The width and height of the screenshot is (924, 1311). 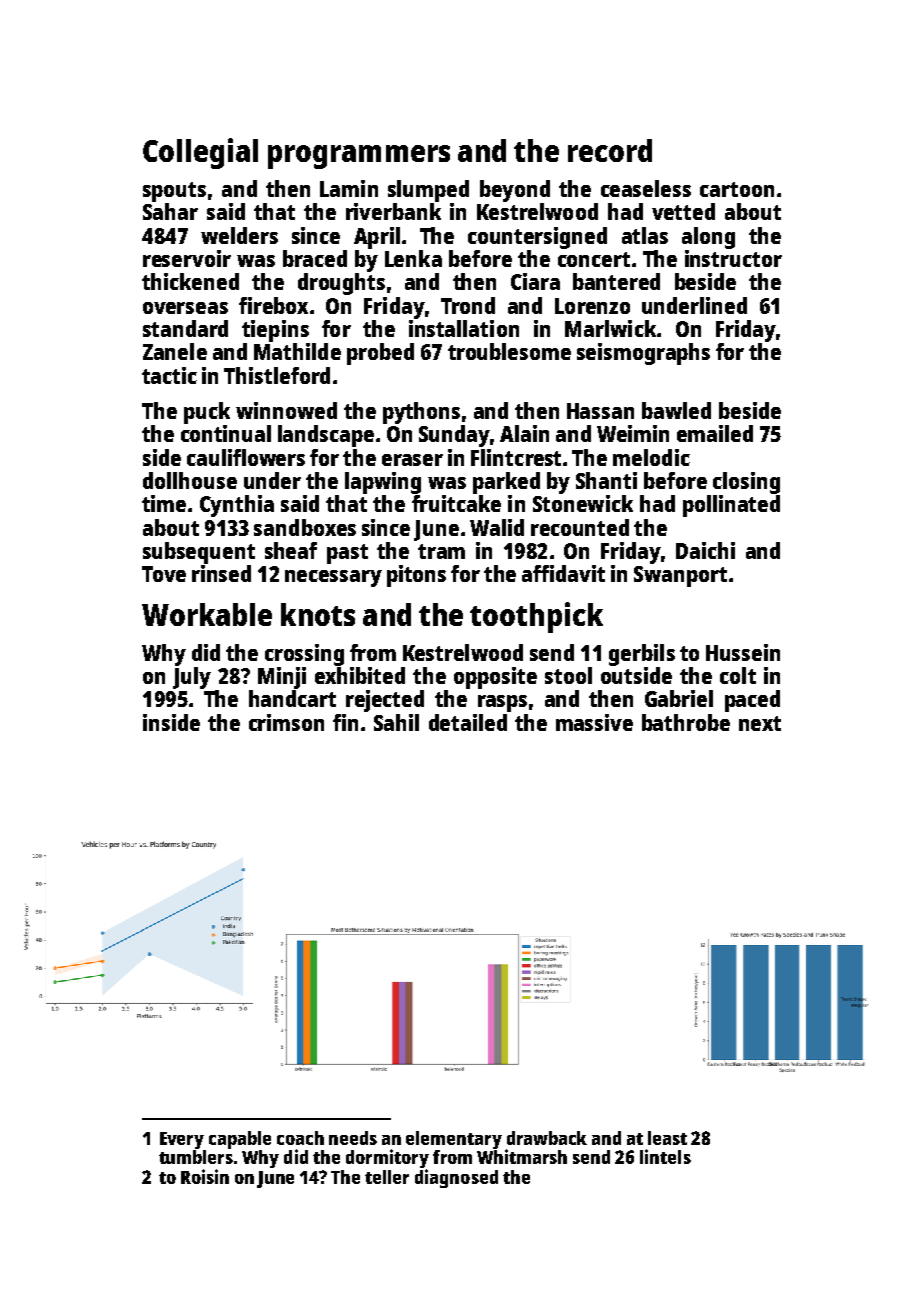 I want to click on Workable, so click(x=207, y=614).
